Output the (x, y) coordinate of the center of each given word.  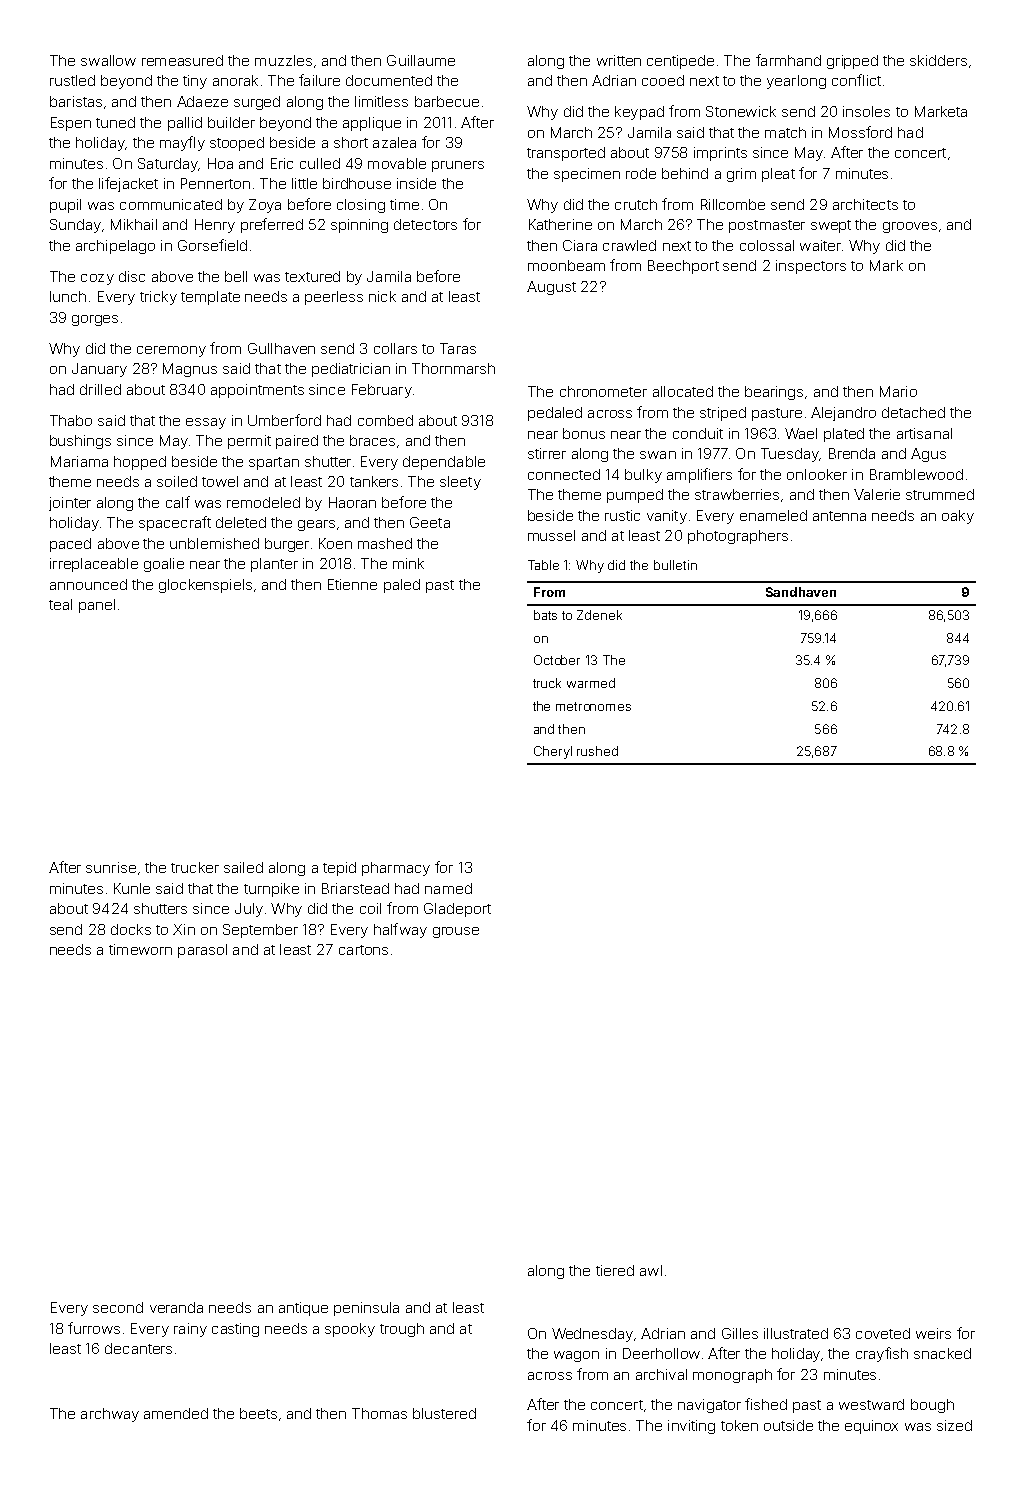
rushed (597, 751)
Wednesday (592, 1335)
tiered (615, 1270)
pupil (65, 206)
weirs (933, 1333)
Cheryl (553, 752)
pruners (458, 166)
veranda (176, 1307)
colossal (767, 245)
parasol (202, 951)
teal (60, 604)
